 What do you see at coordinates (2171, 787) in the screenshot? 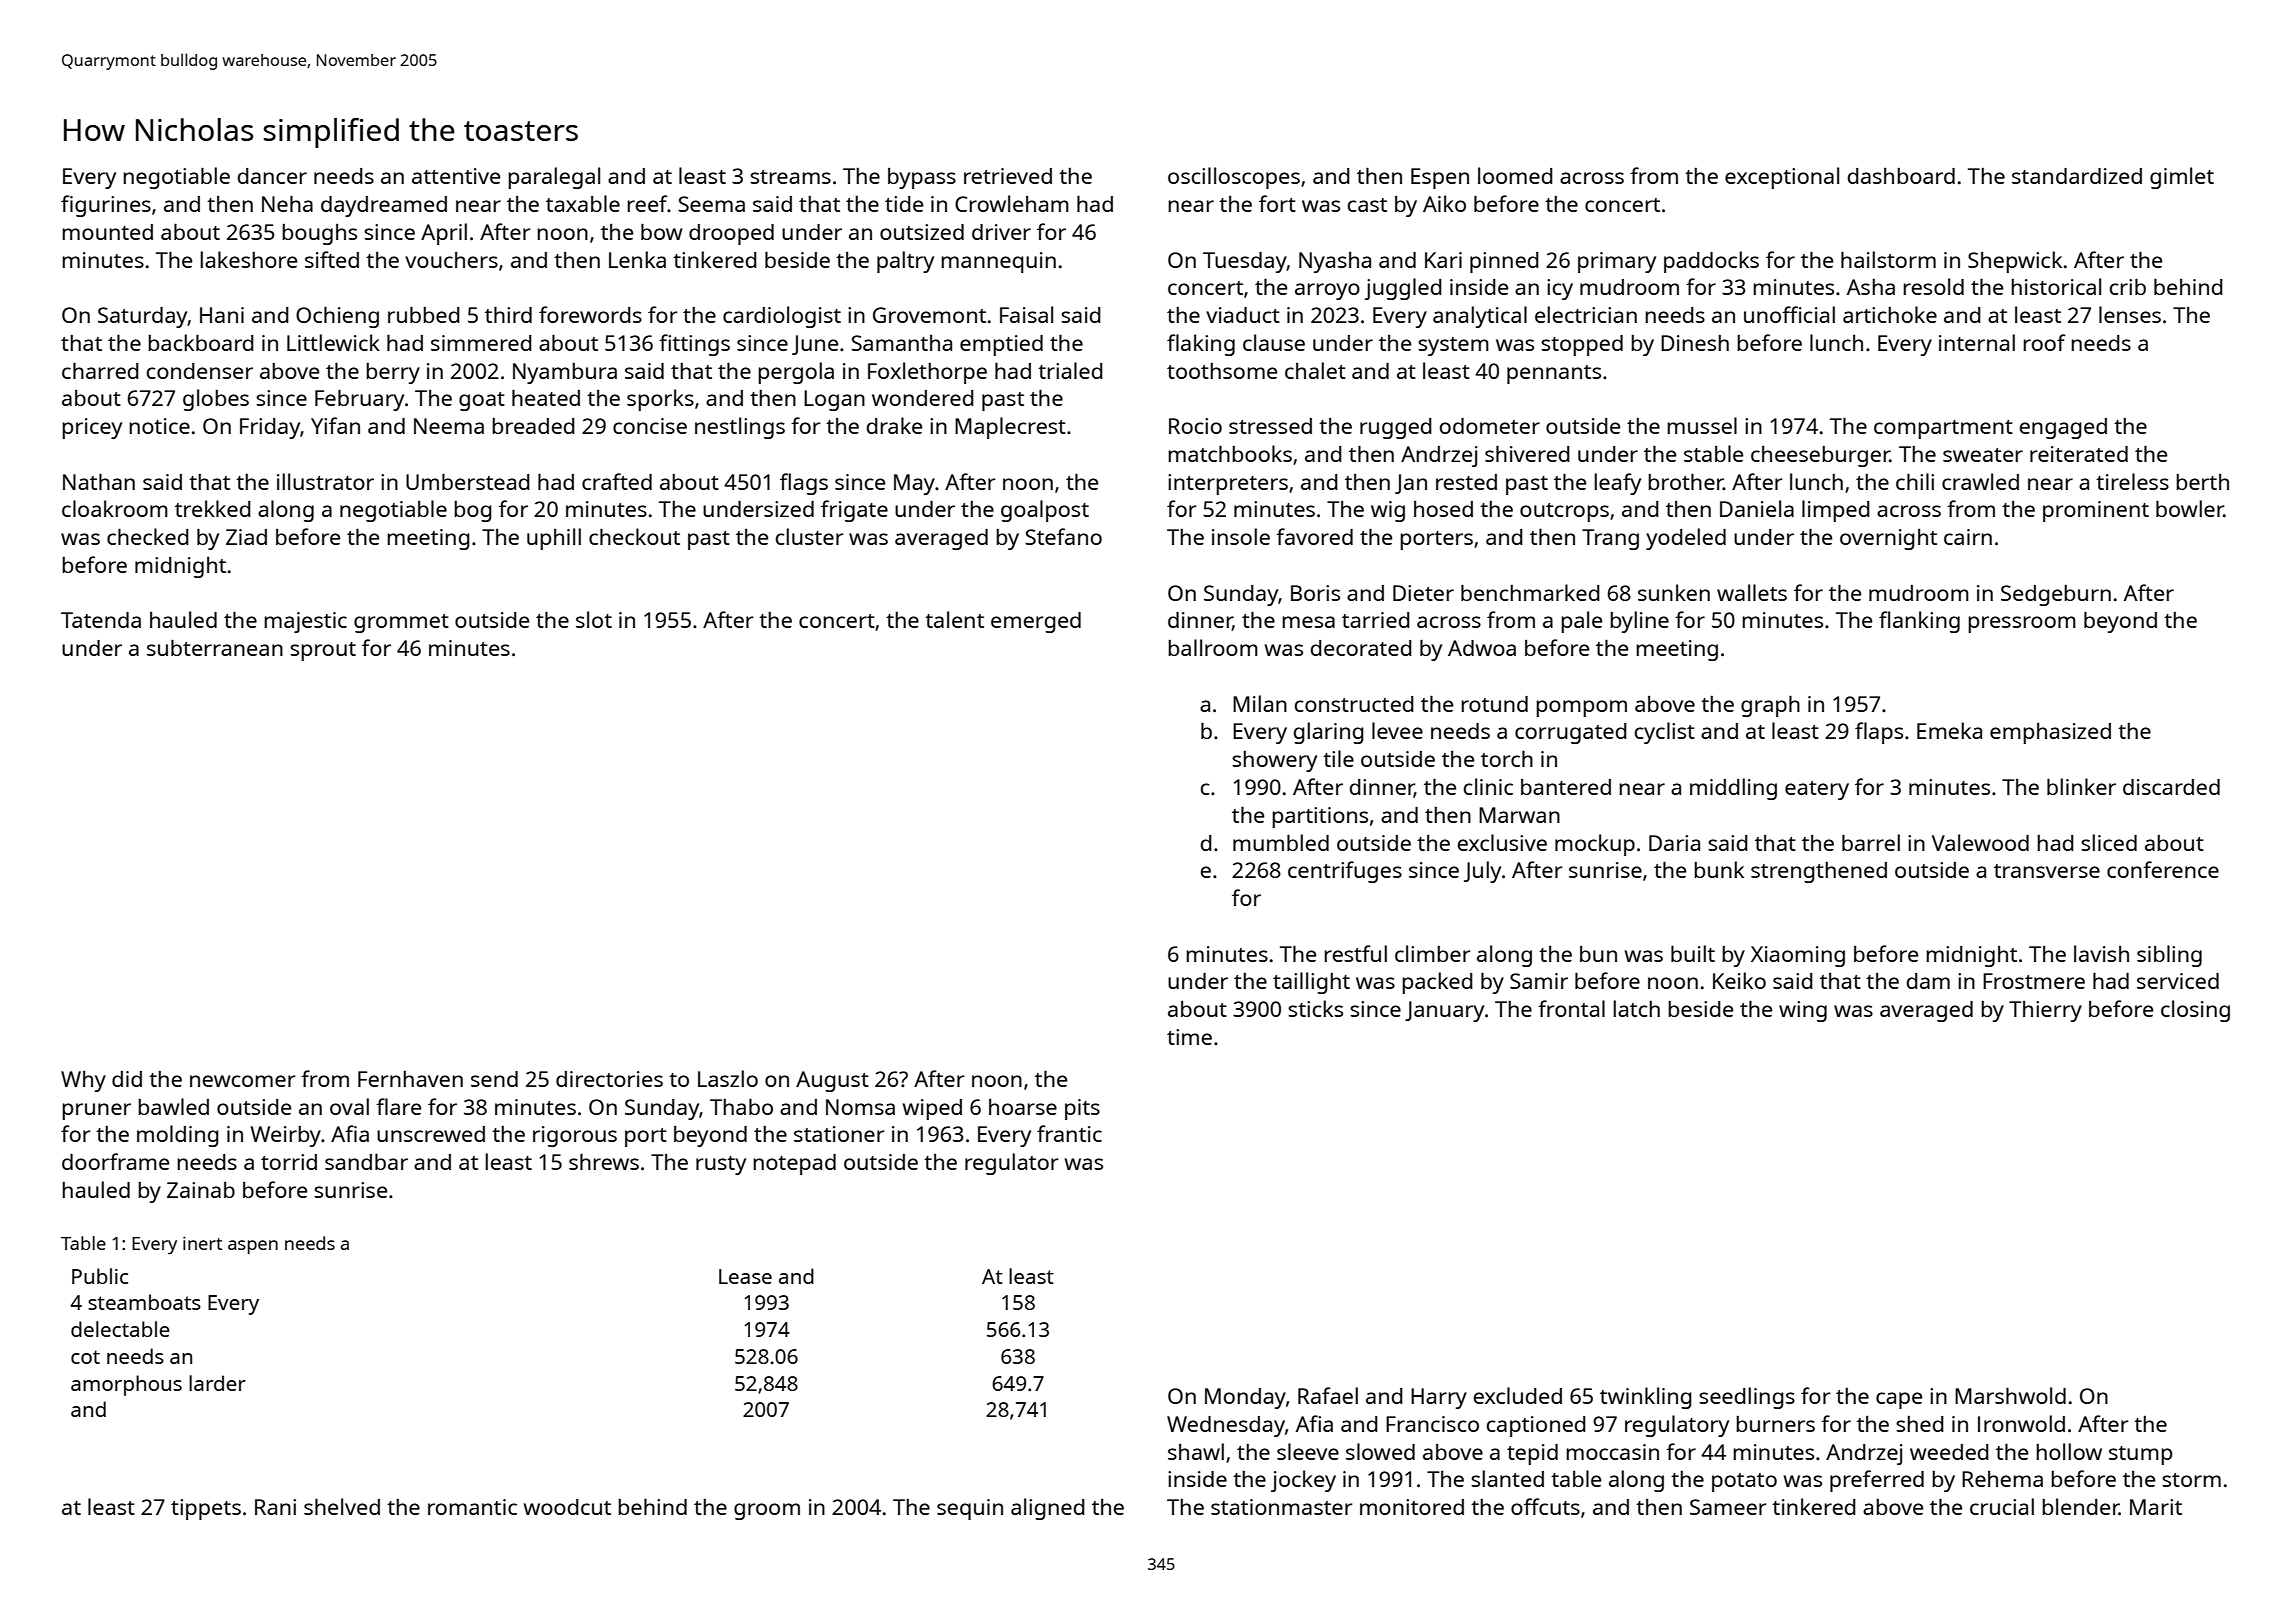
I see `discarded` at bounding box center [2171, 787].
